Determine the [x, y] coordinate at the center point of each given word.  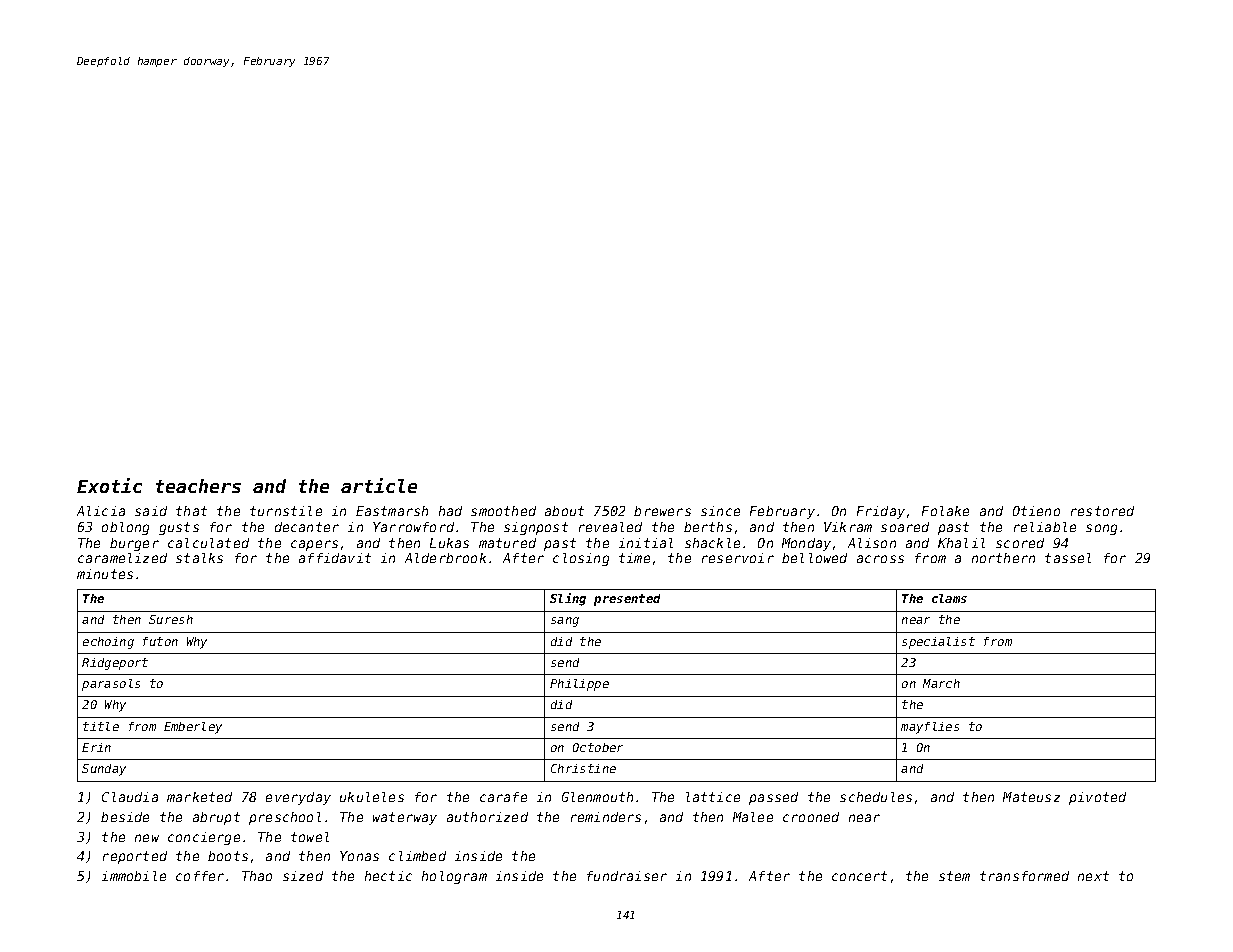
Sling [568, 599]
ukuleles [372, 797]
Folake [945, 511]
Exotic [109, 485]
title [101, 726]
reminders [606, 817]
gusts [179, 528]
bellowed [814, 558]
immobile [134, 876]
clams [949, 598]
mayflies [930, 728]
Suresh [171, 619]
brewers [662, 511]
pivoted [1097, 798]
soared [905, 527]
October [598, 747]
